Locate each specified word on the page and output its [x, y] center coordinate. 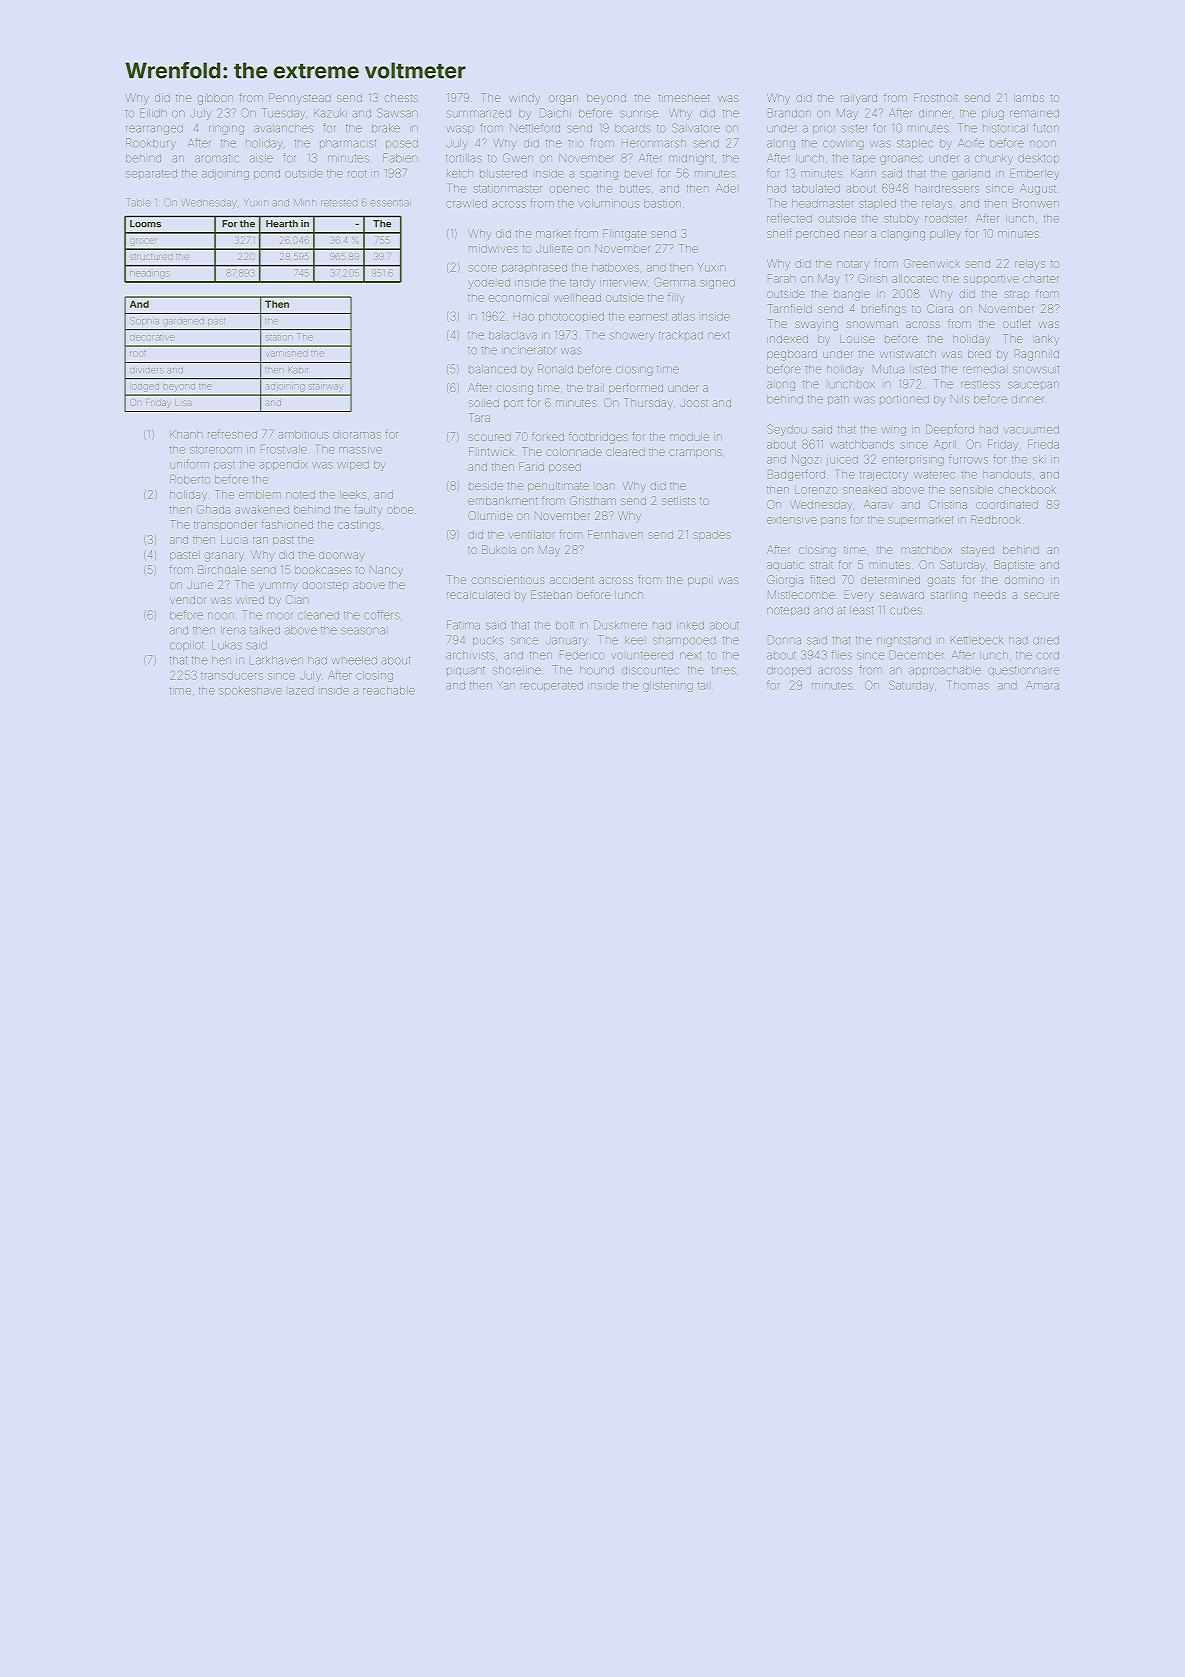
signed [717, 283]
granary [224, 557]
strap [1017, 294]
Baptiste [1014, 565]
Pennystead [300, 99]
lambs [1029, 98]
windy [524, 98]
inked [690, 625]
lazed [301, 690]
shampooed [684, 641]
